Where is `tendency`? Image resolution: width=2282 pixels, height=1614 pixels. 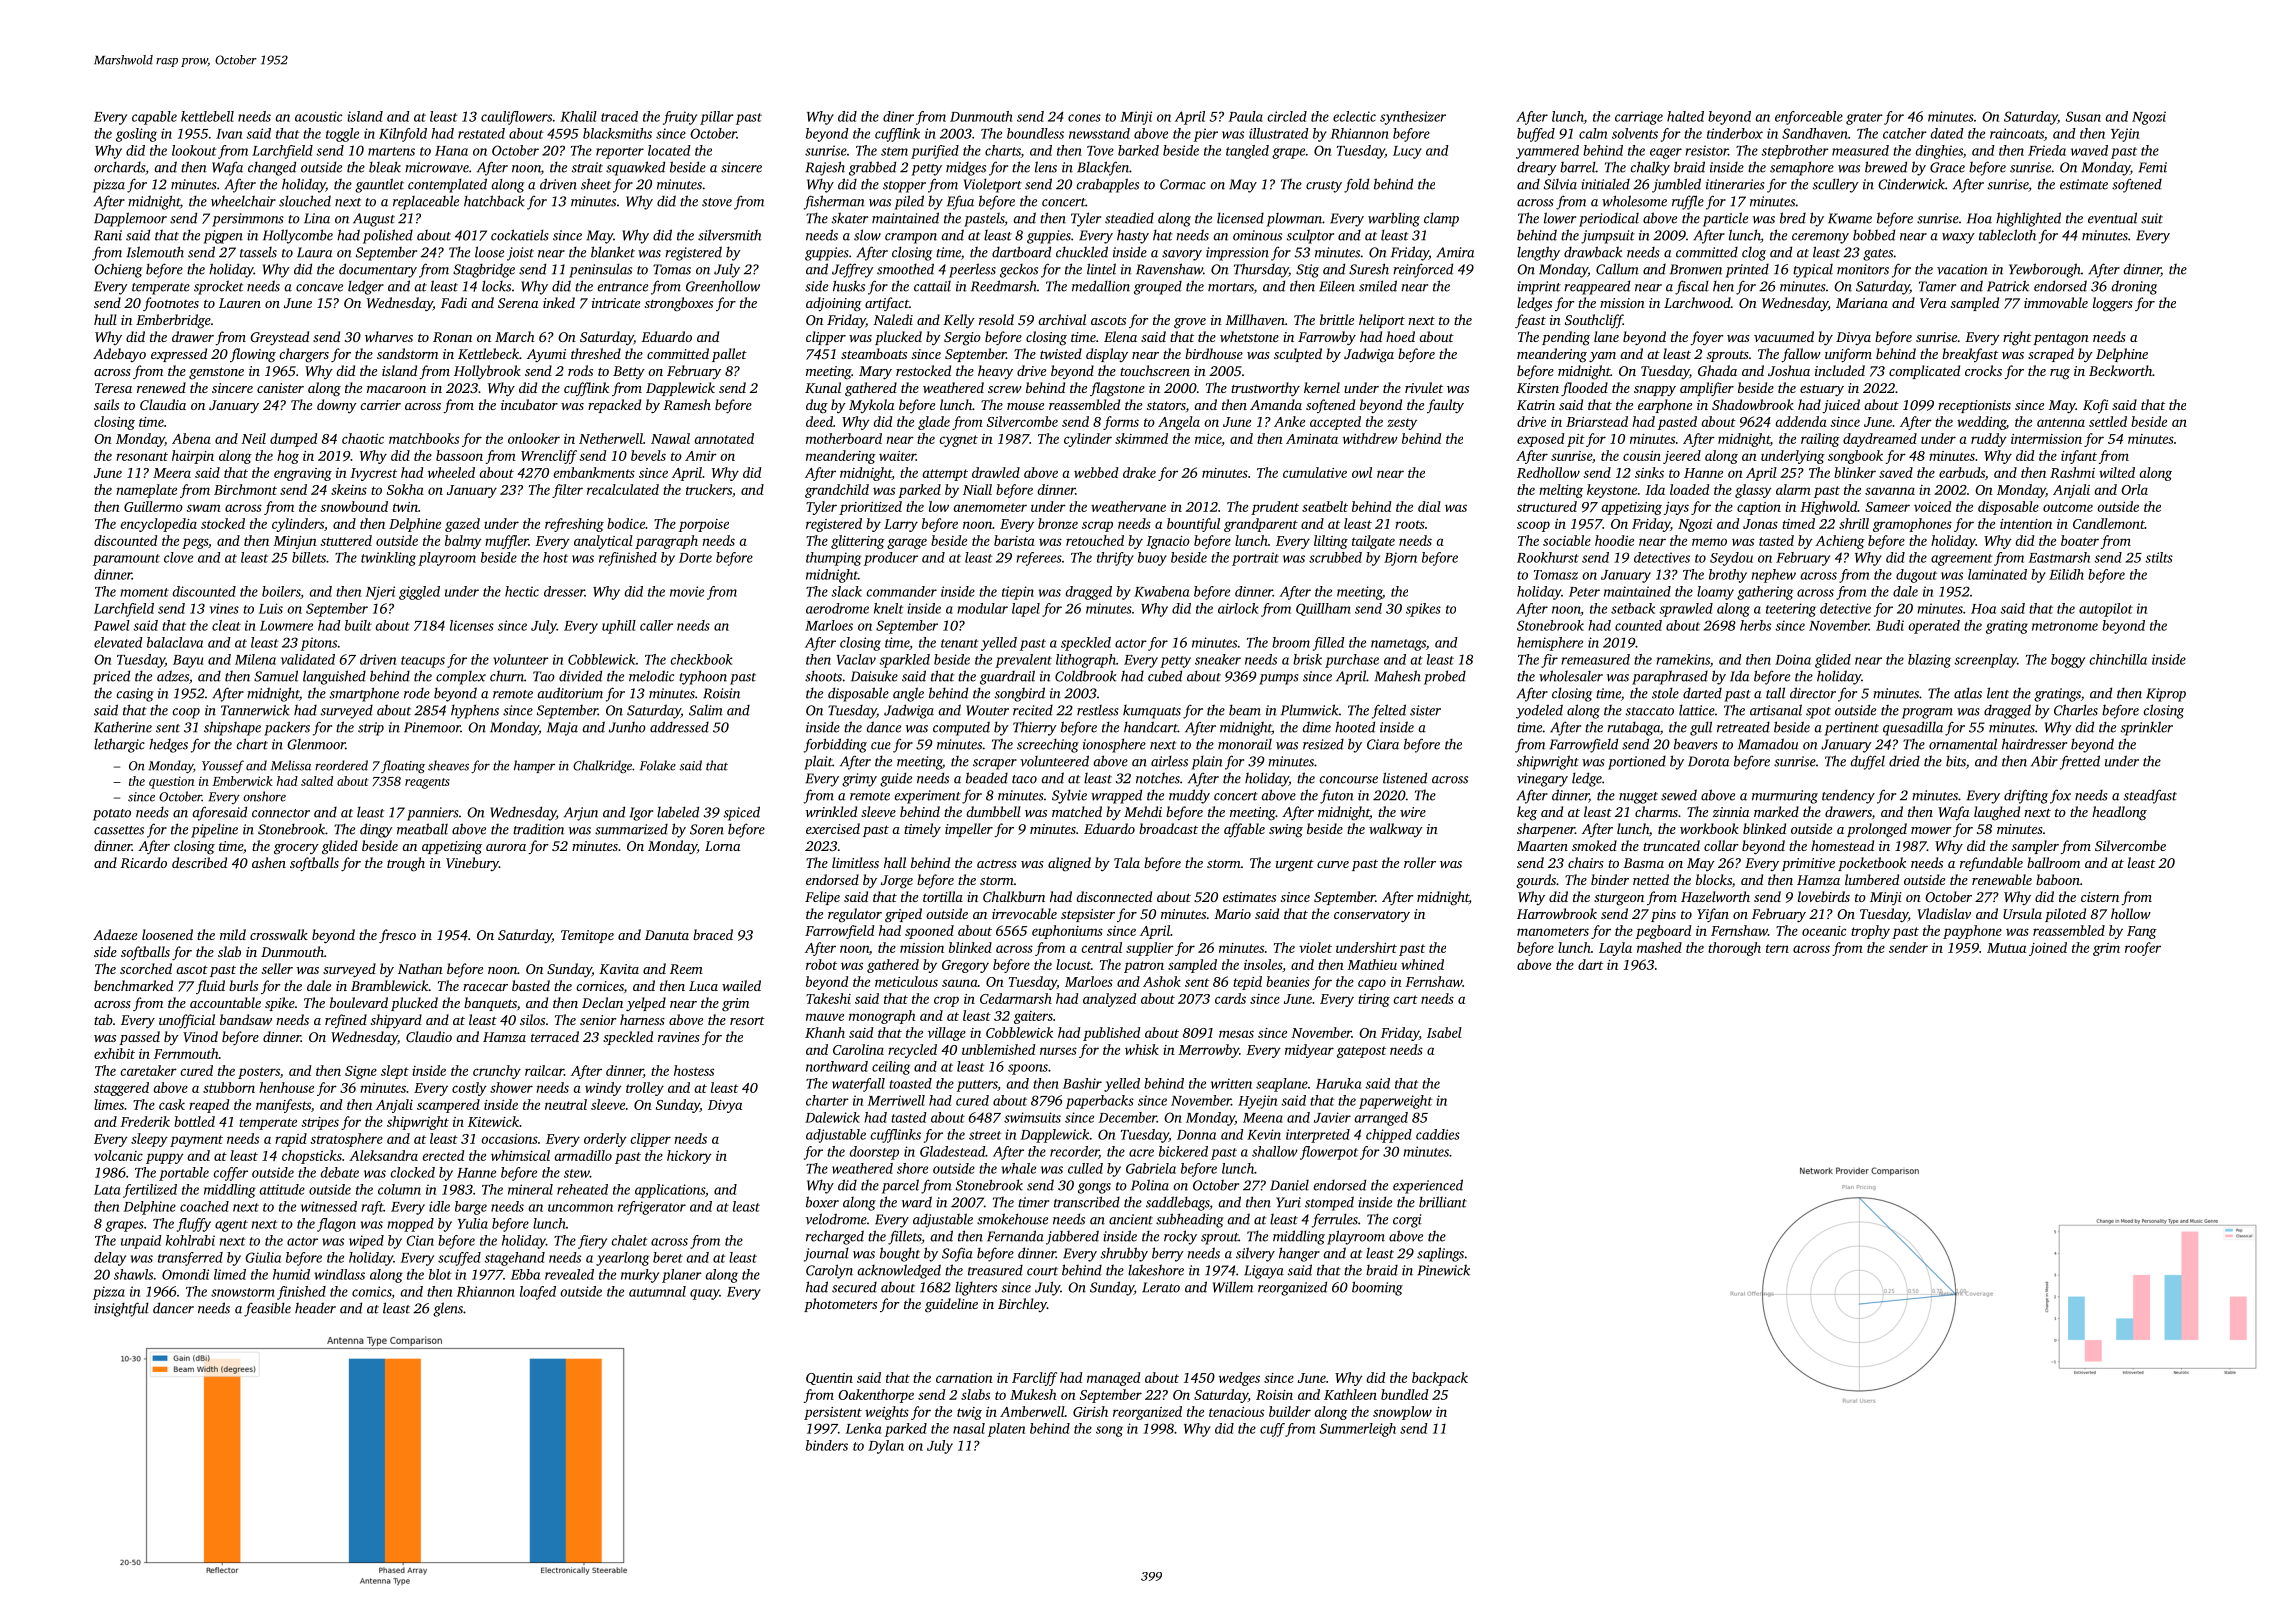 tendency is located at coordinates (1848, 796).
